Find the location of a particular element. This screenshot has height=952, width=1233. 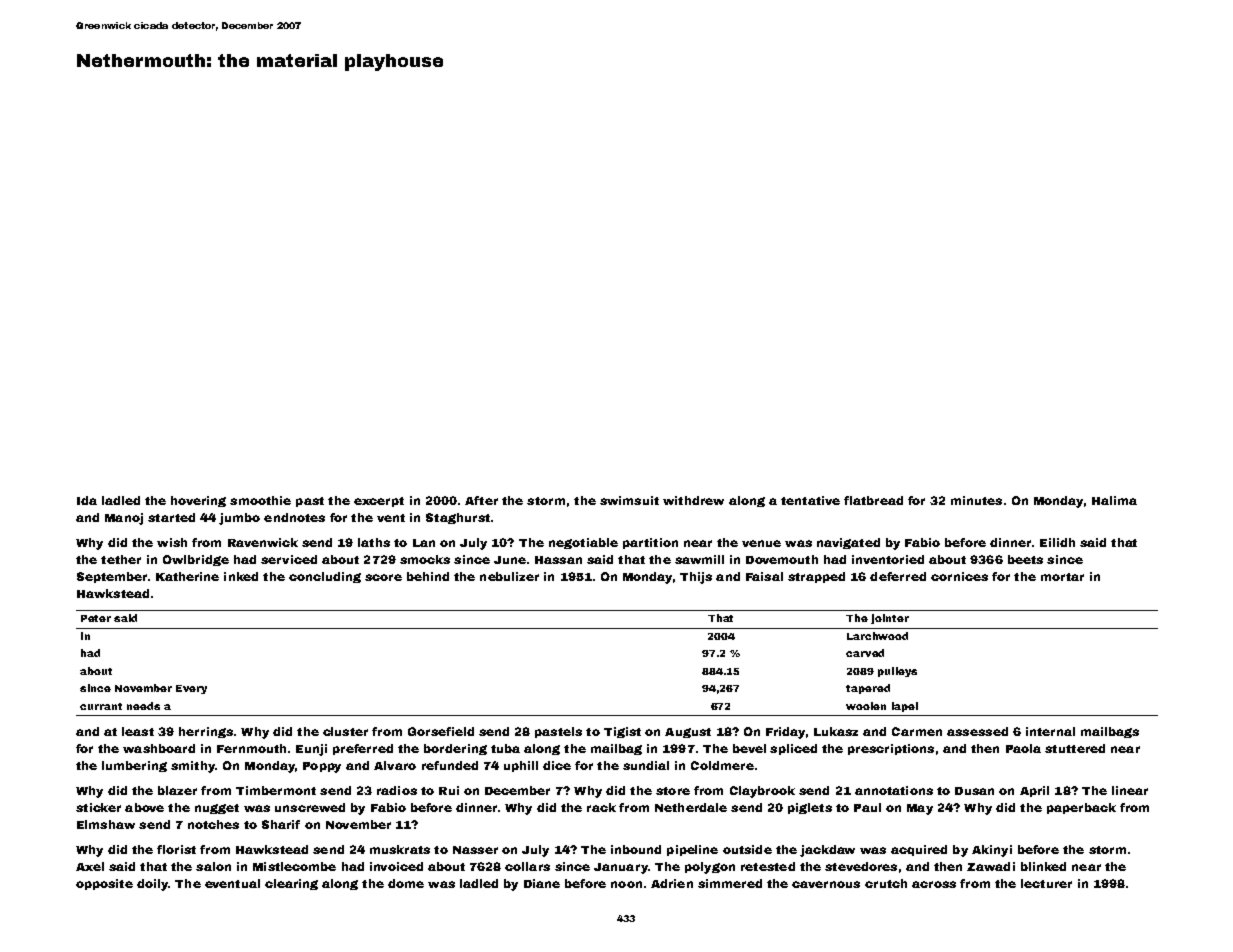

minutes is located at coordinates (976, 500).
